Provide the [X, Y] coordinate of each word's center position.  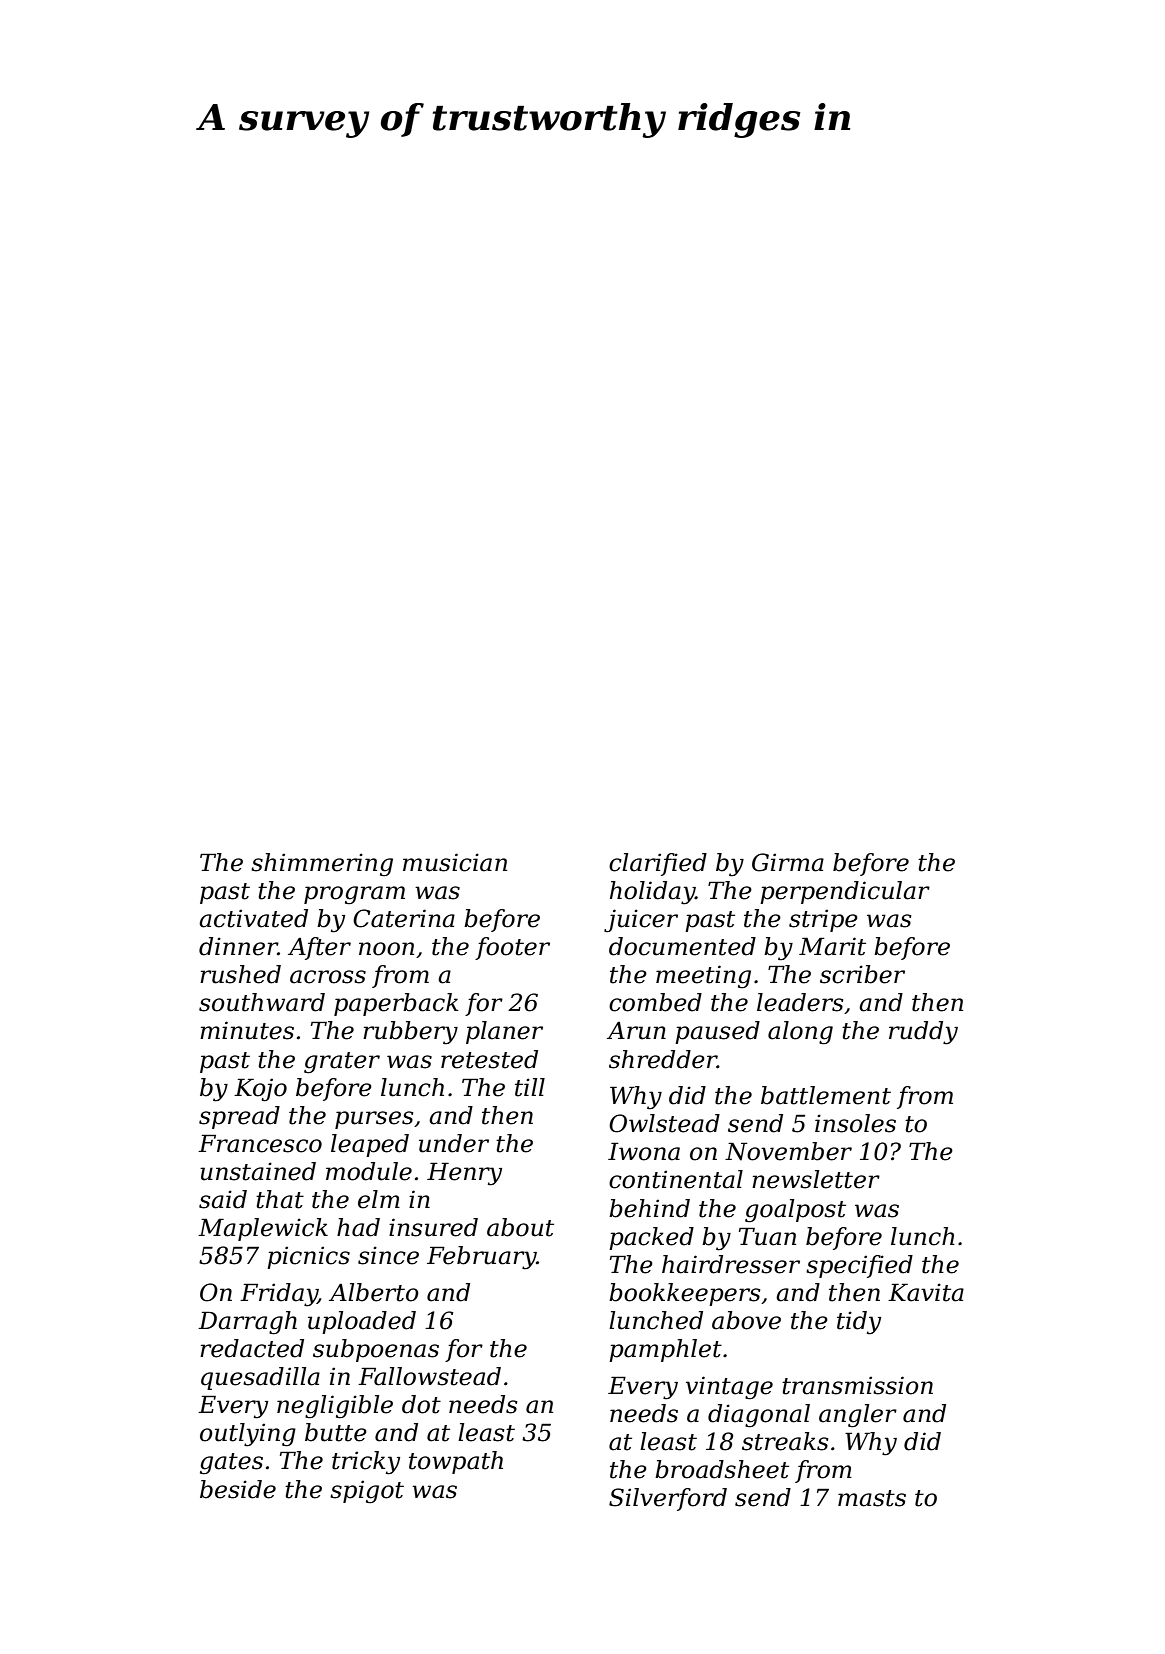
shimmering [322, 864]
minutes [247, 1030]
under [454, 1143]
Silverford [668, 1499]
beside [238, 1489]
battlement [826, 1095]
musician [455, 862]
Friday [279, 1295]
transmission [857, 1385]
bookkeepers [684, 1294]
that [280, 1199]
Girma [788, 862]
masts [872, 1498]
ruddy [923, 1033]
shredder [663, 1059]
